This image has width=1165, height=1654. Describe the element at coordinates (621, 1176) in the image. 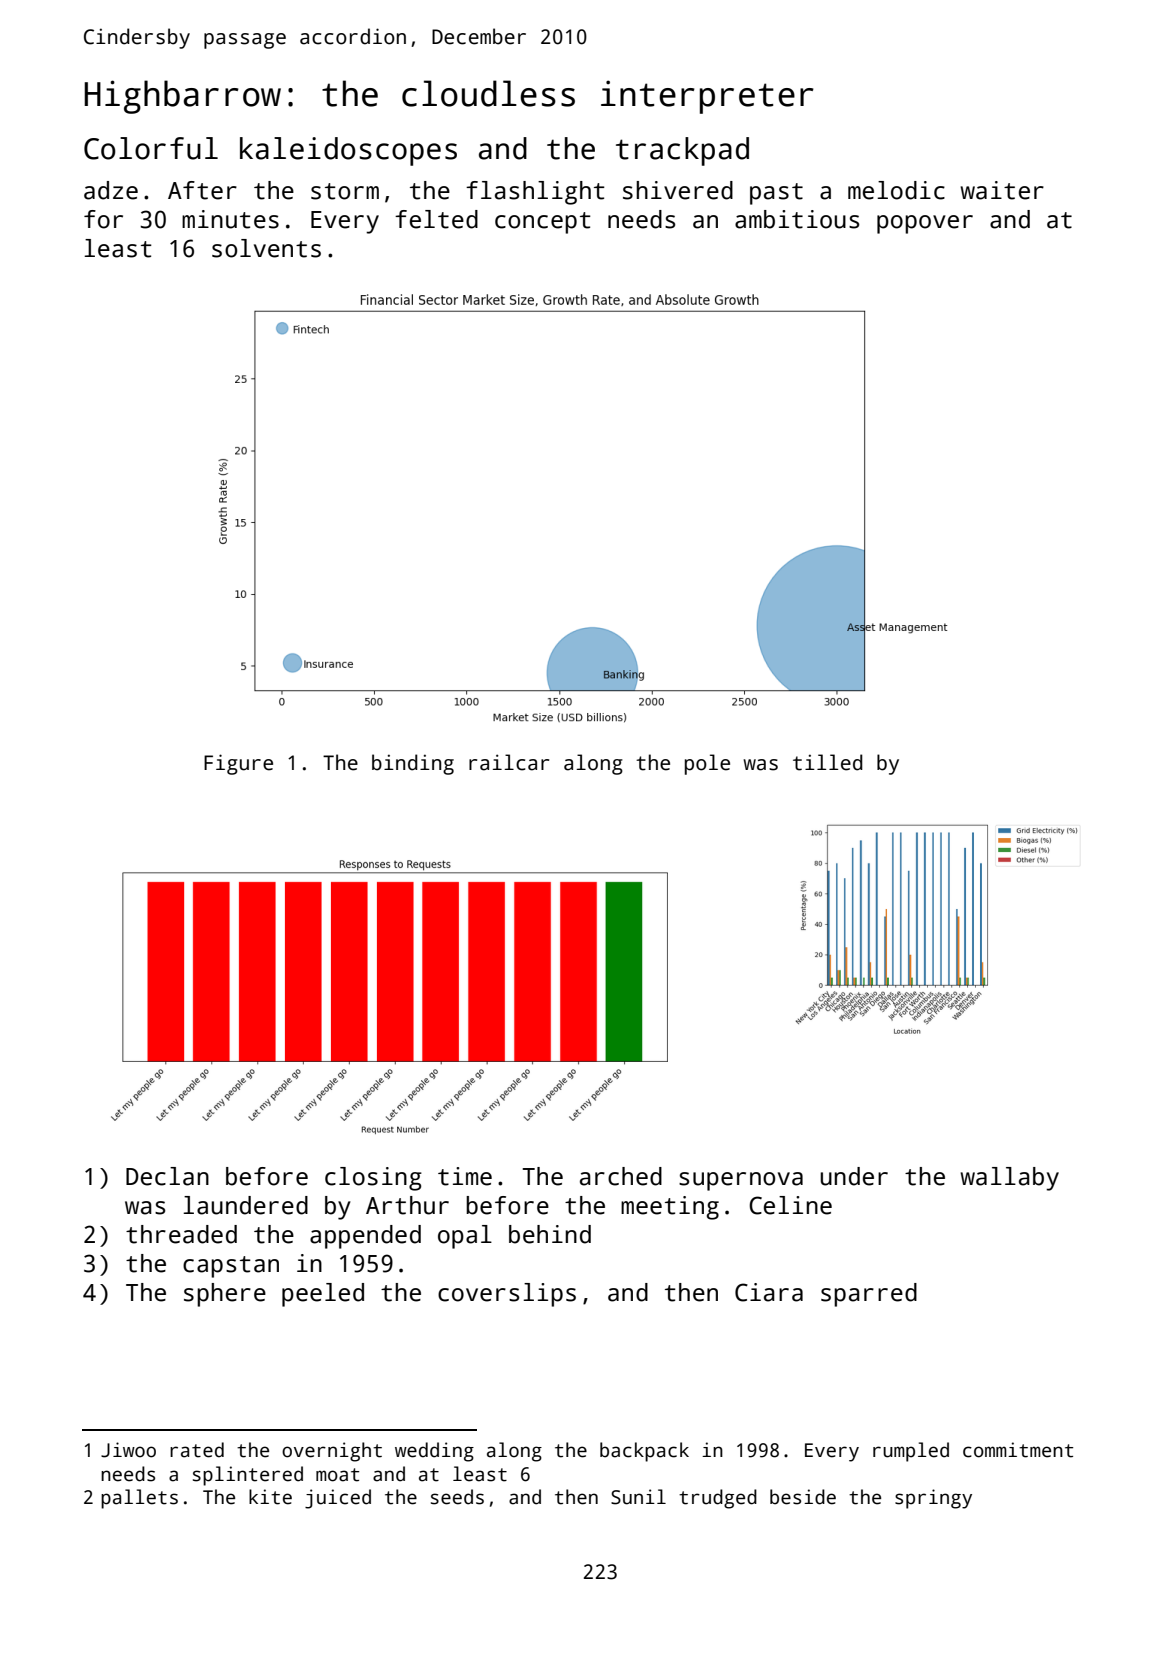

I see `arched` at that location.
